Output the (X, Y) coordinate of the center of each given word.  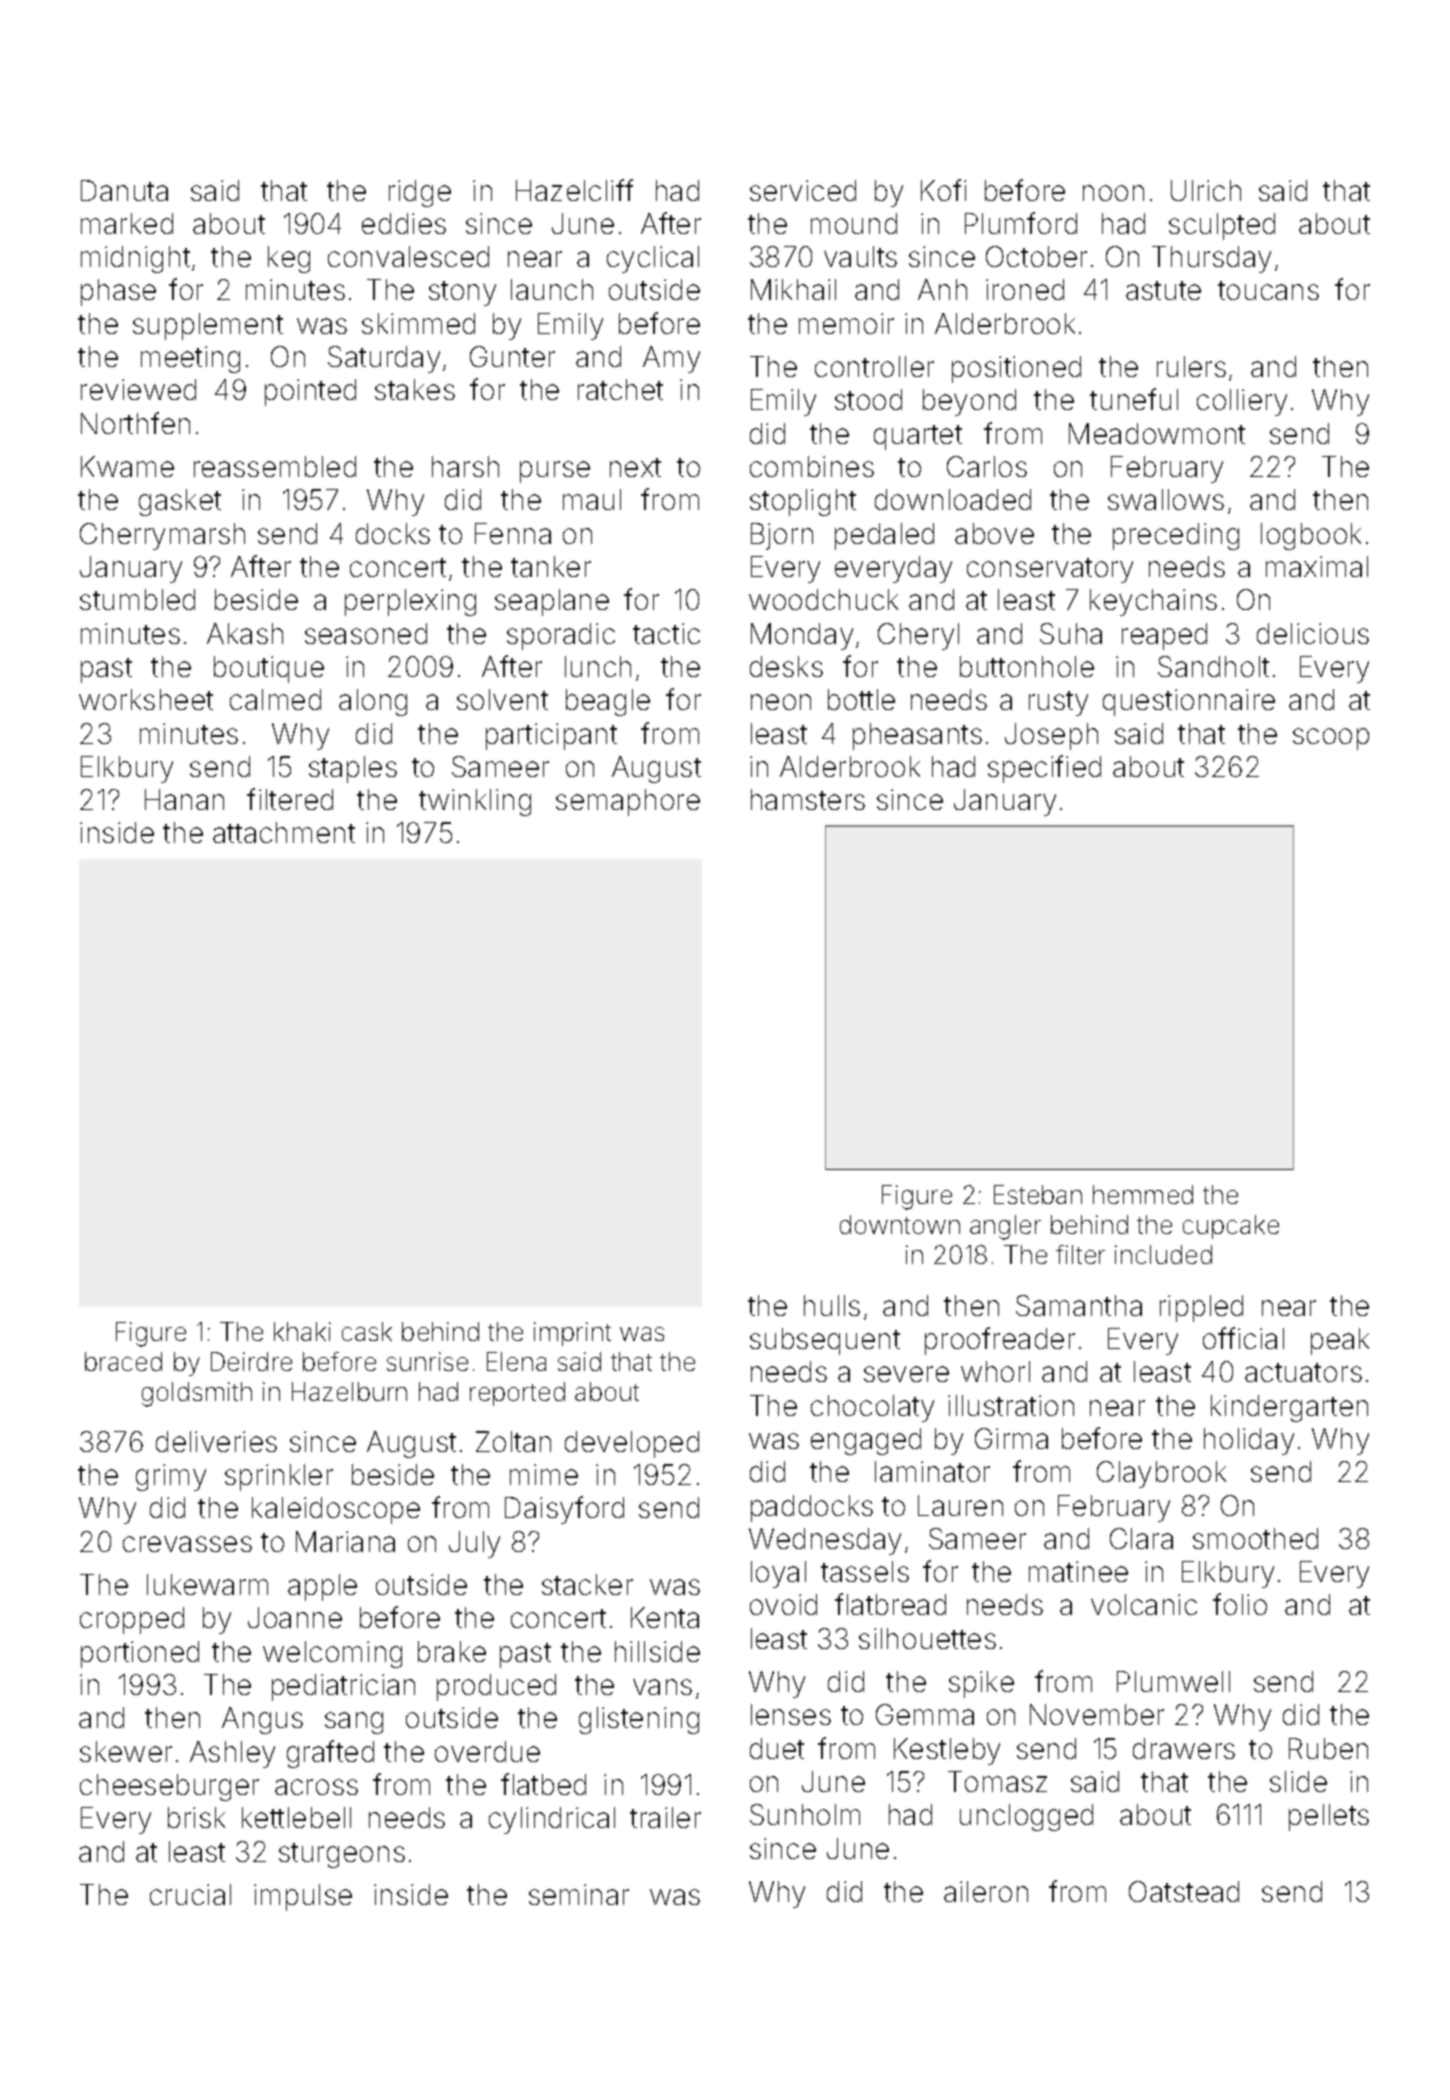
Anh (942, 289)
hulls (832, 1305)
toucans (1268, 290)
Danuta (124, 190)
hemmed (1143, 1194)
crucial (190, 1894)
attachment (284, 832)
